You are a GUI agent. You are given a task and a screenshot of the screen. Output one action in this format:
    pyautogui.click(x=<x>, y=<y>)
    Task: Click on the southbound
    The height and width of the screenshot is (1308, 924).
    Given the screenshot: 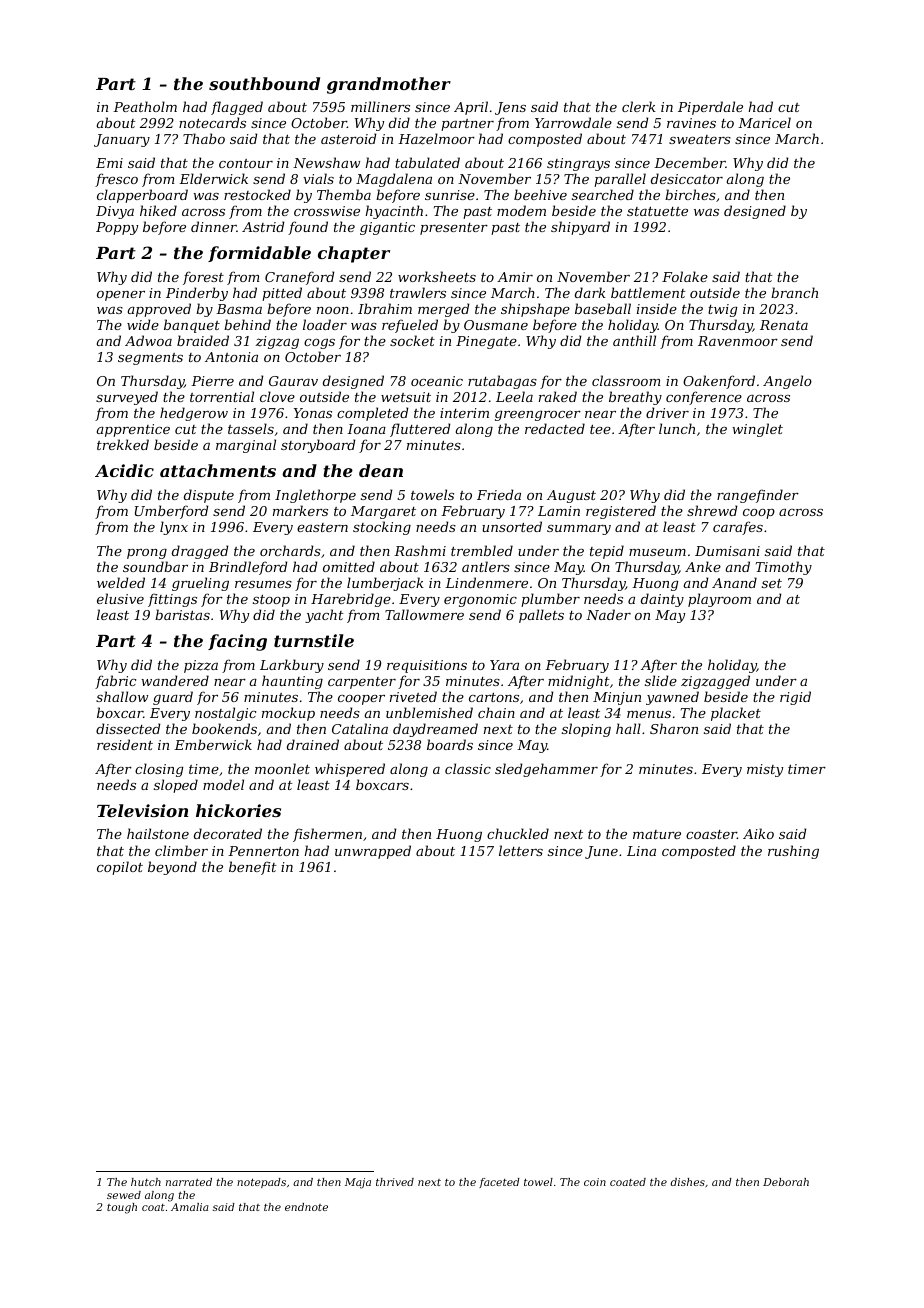 What is the action you would take?
    pyautogui.click(x=264, y=83)
